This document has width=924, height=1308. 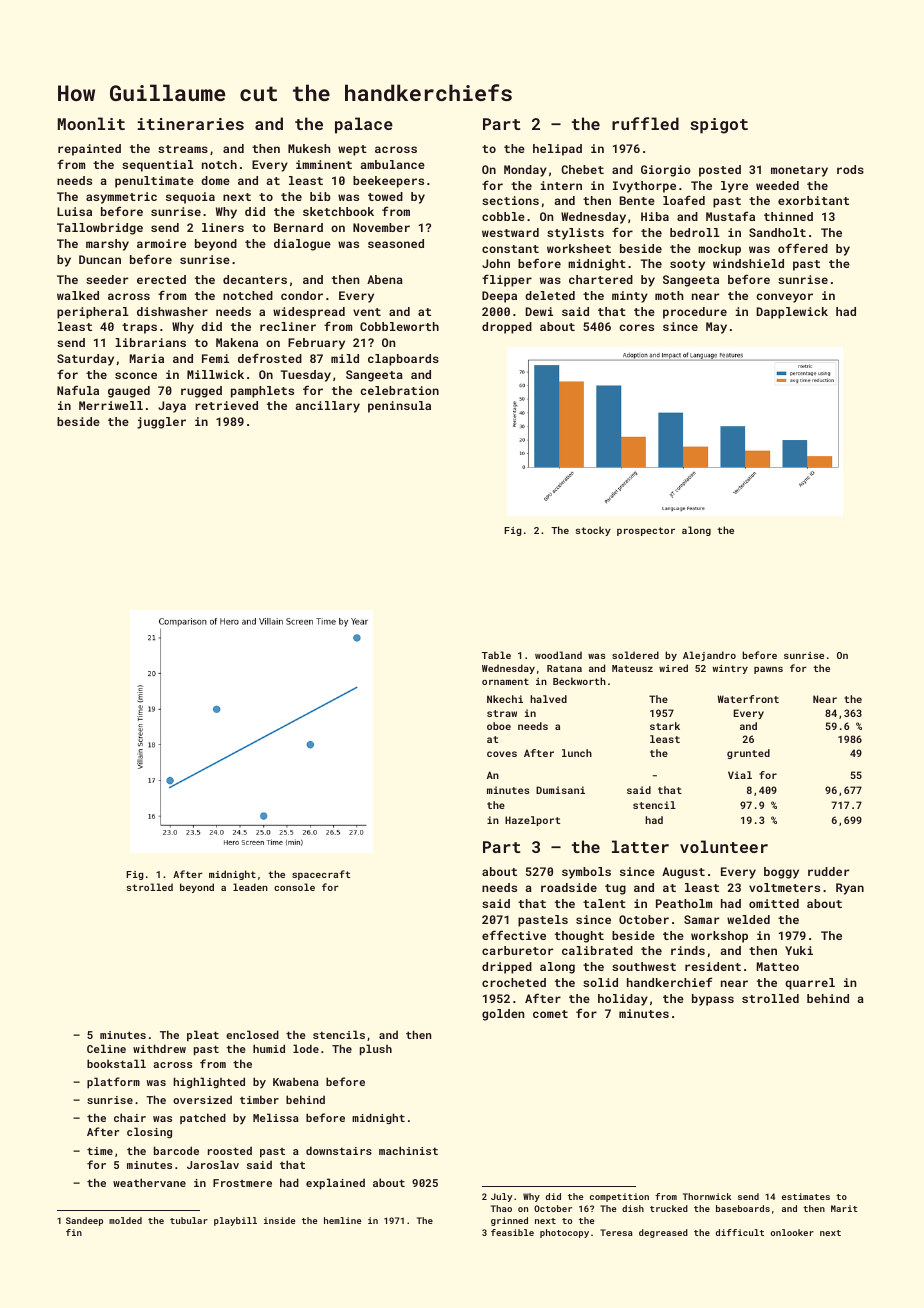 I want to click on Alejandro, so click(x=709, y=656).
